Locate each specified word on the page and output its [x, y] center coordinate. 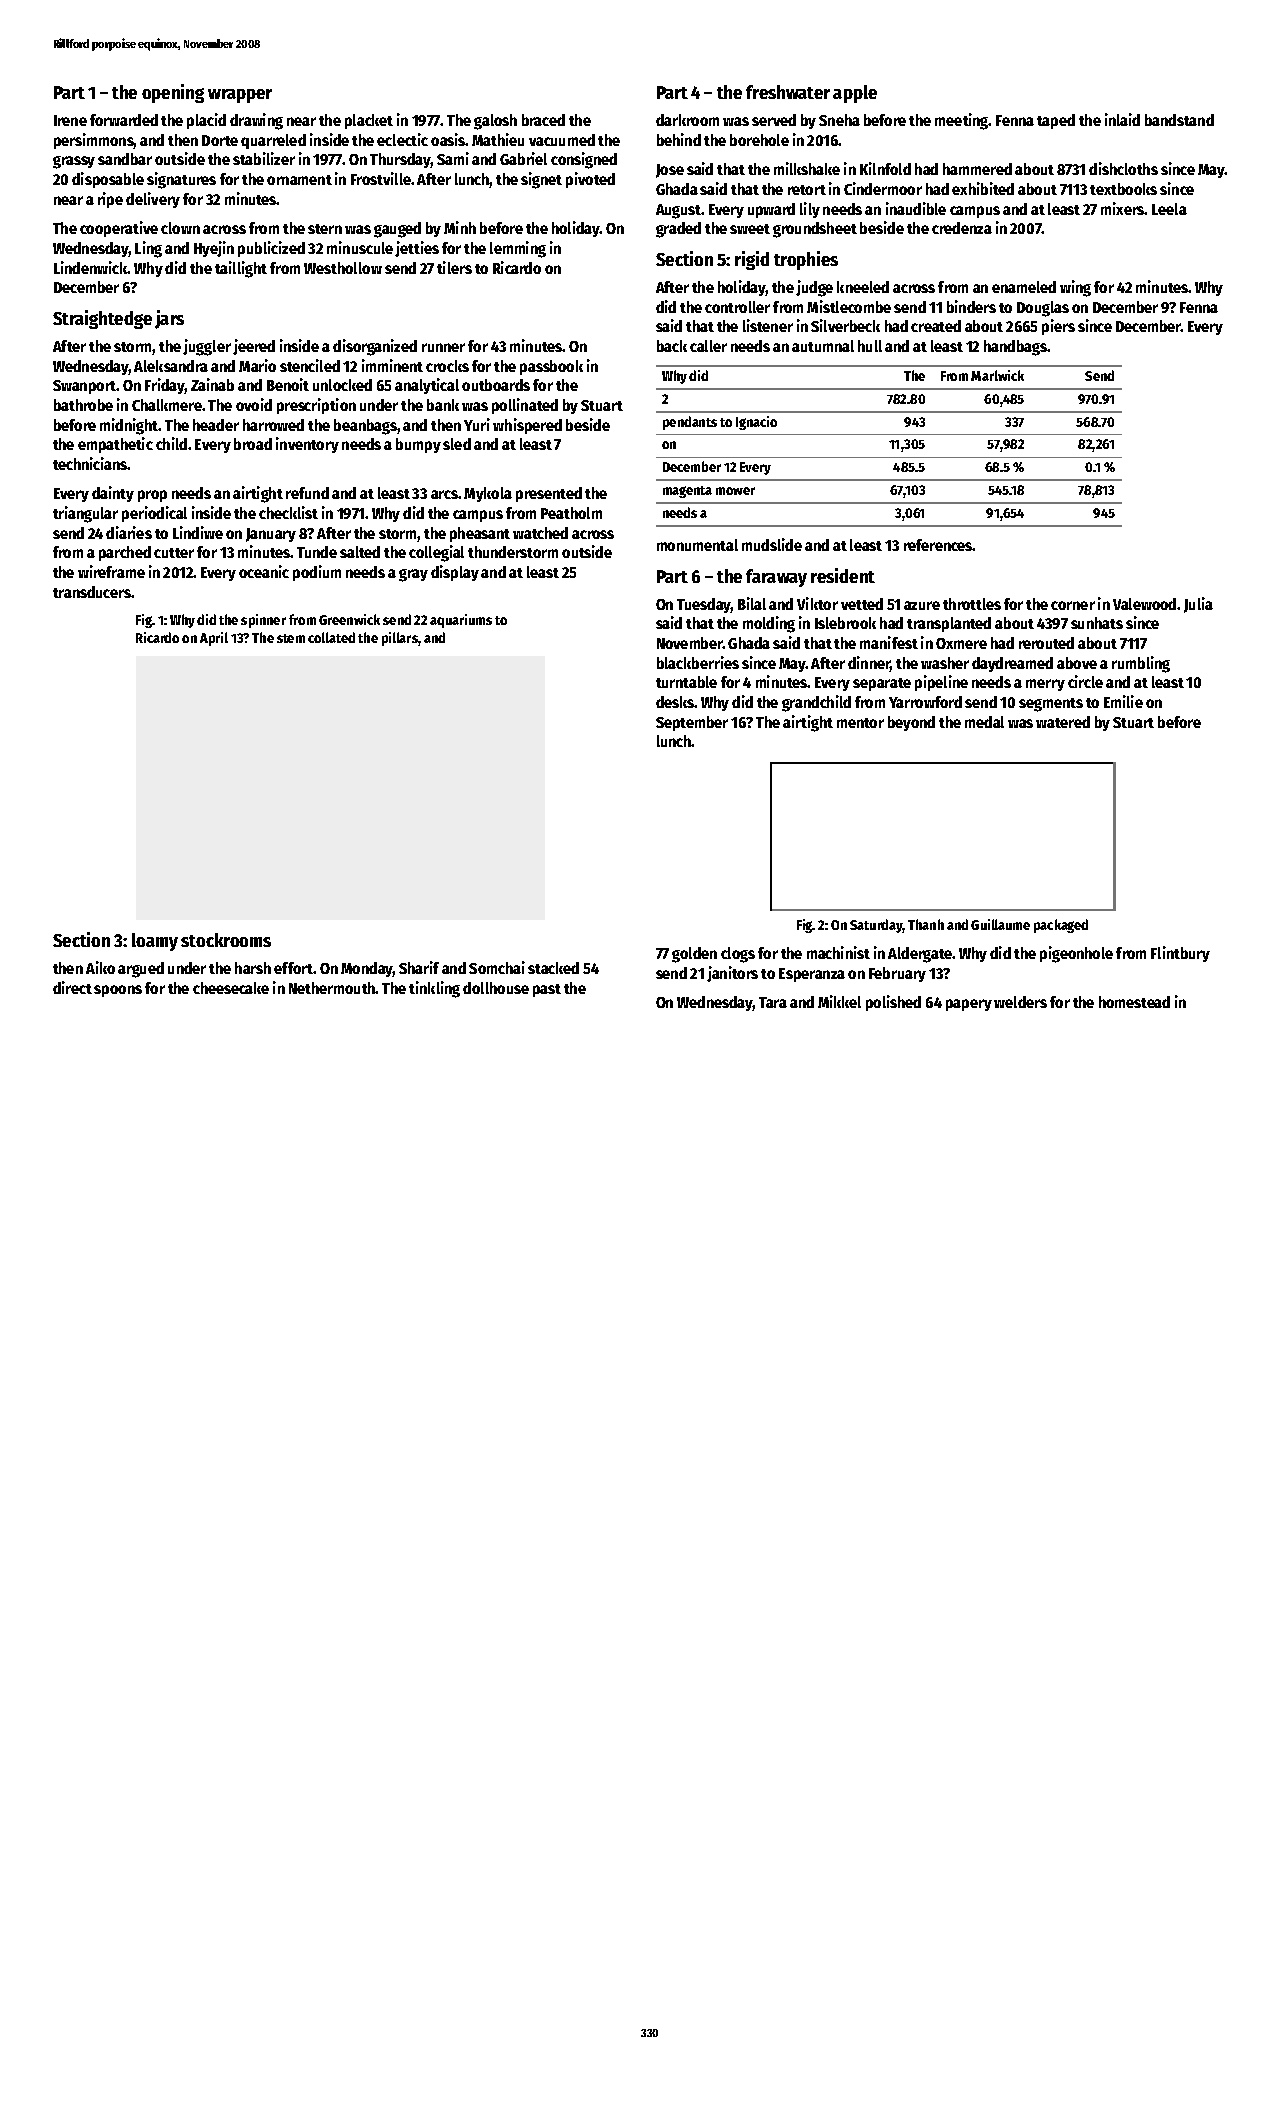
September [692, 723]
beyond [911, 723]
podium [317, 573]
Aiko [100, 967]
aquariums [461, 621]
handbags [1015, 348]
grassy [74, 162]
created [936, 326]
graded [678, 230]
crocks [447, 366]
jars [169, 319]
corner [1073, 605]
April [214, 639]
